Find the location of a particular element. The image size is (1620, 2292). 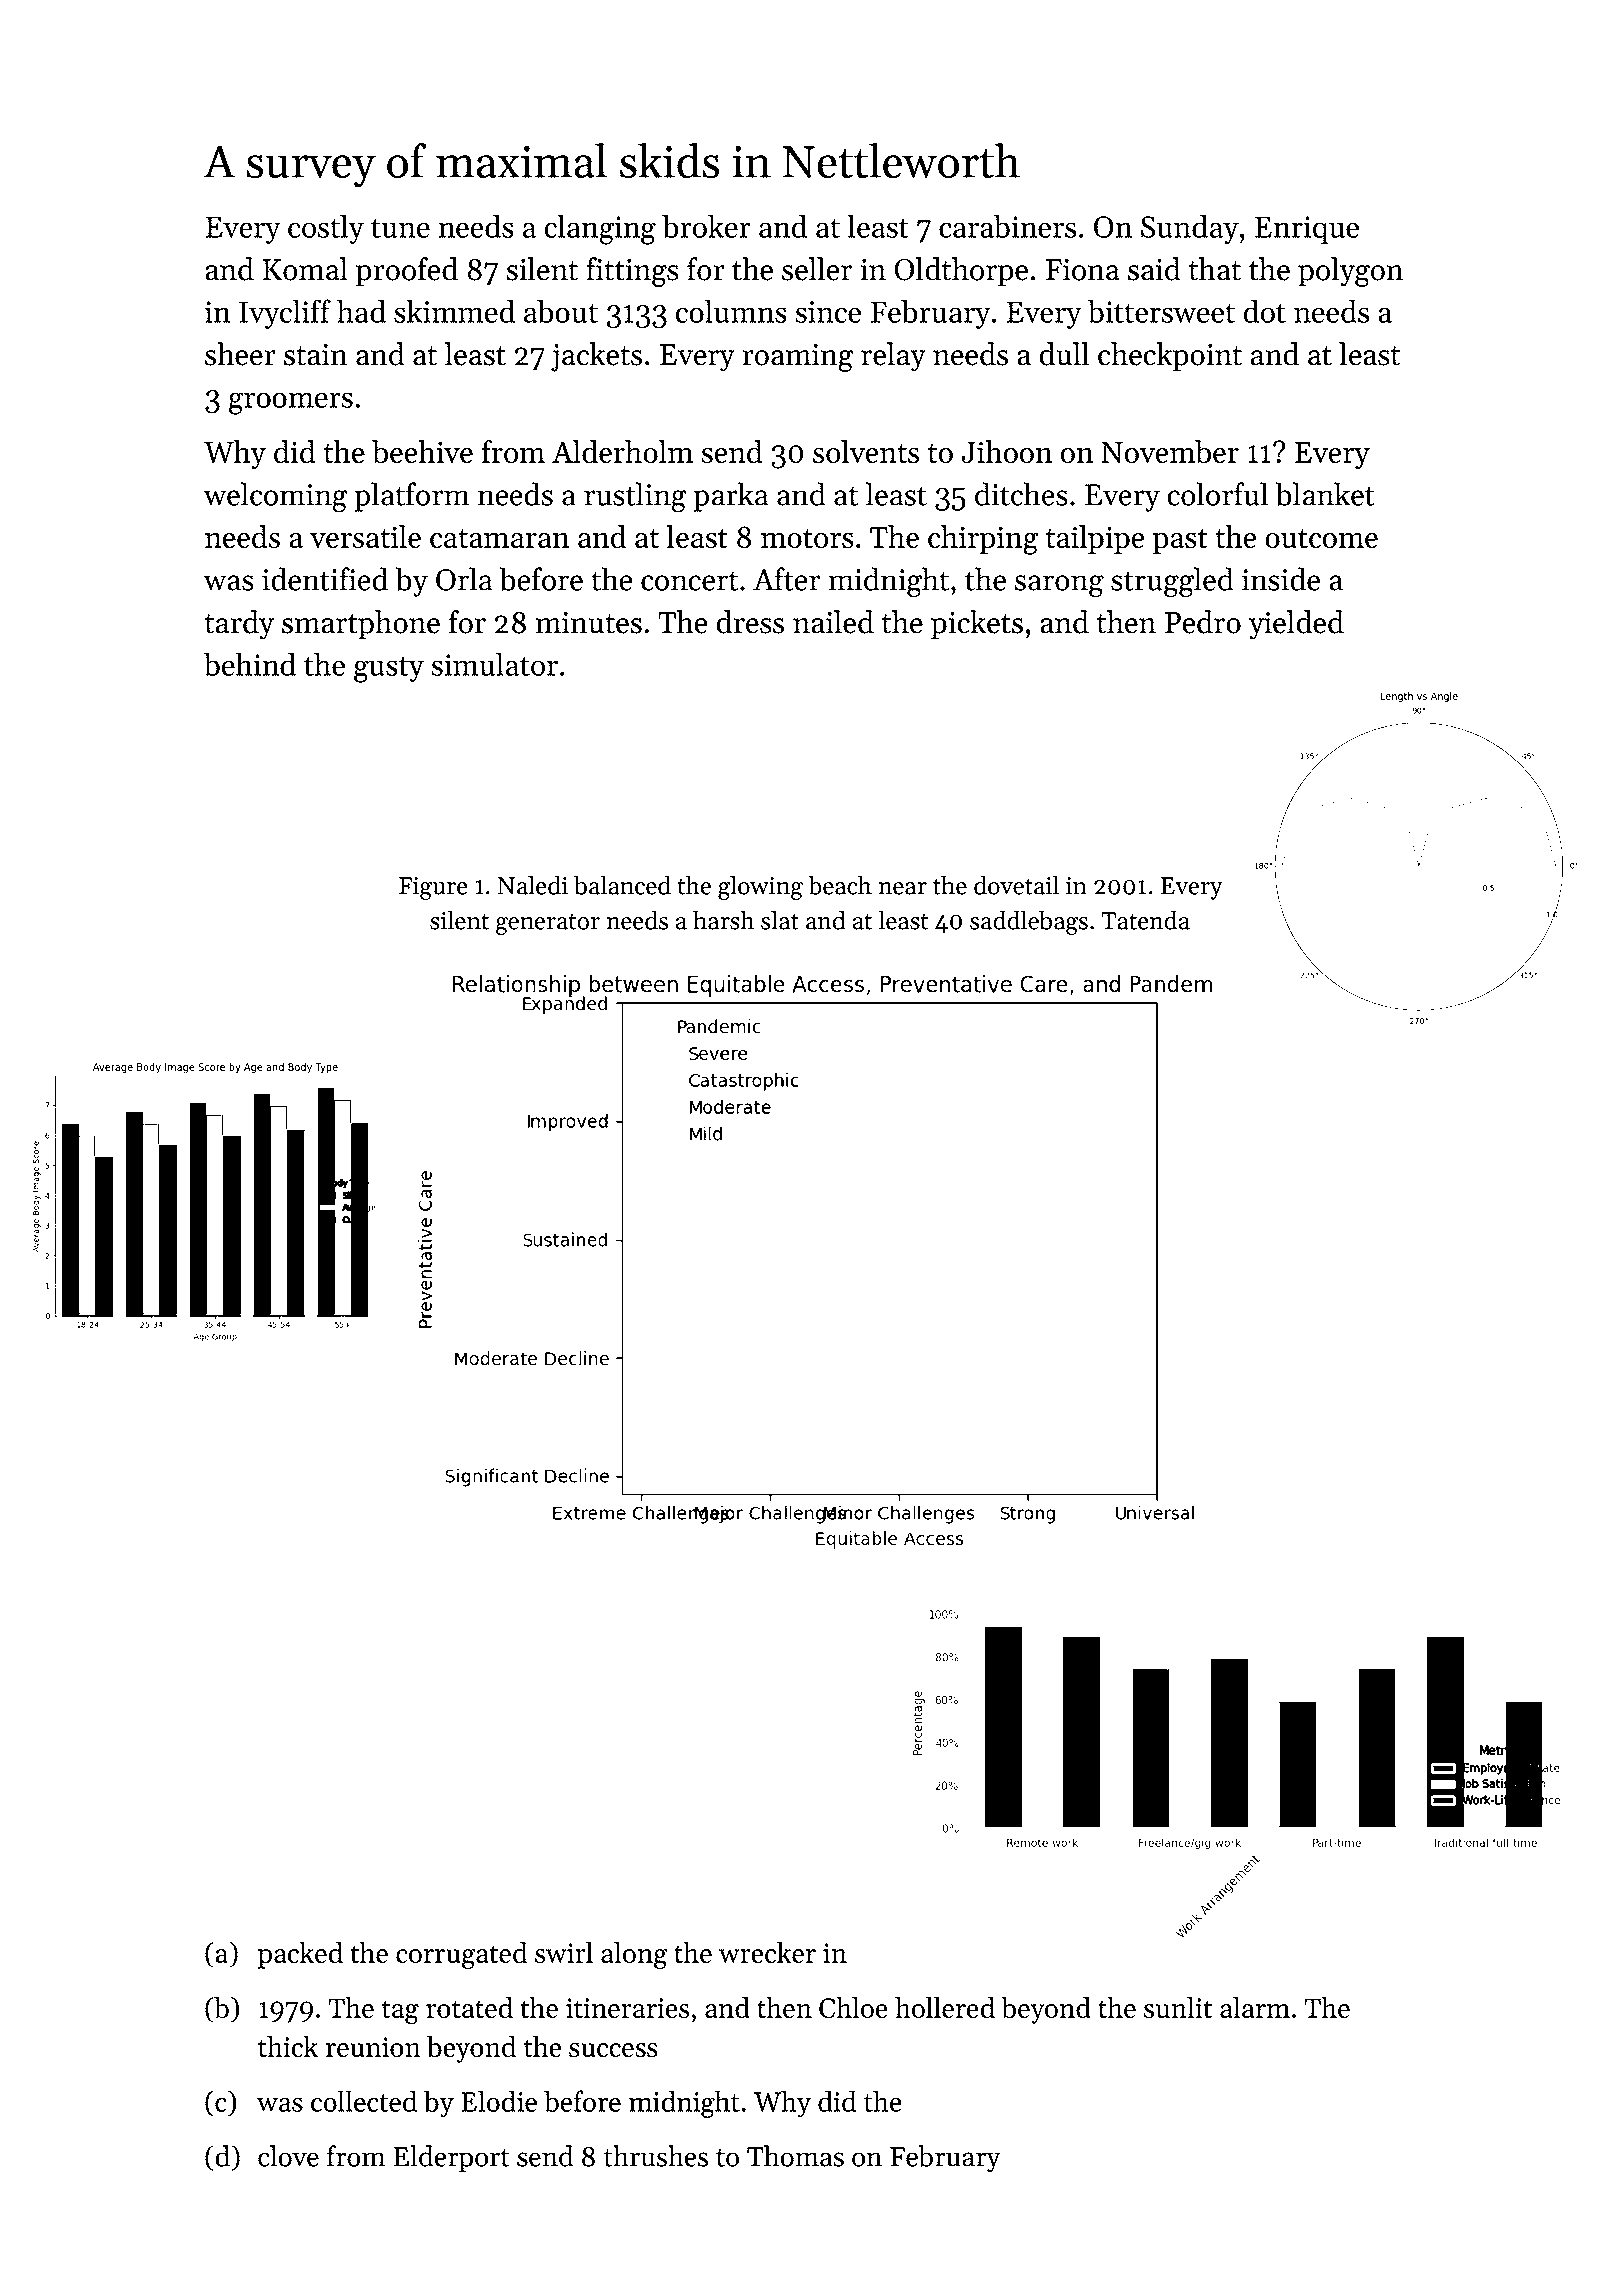

chirping is located at coordinates (983, 540).
